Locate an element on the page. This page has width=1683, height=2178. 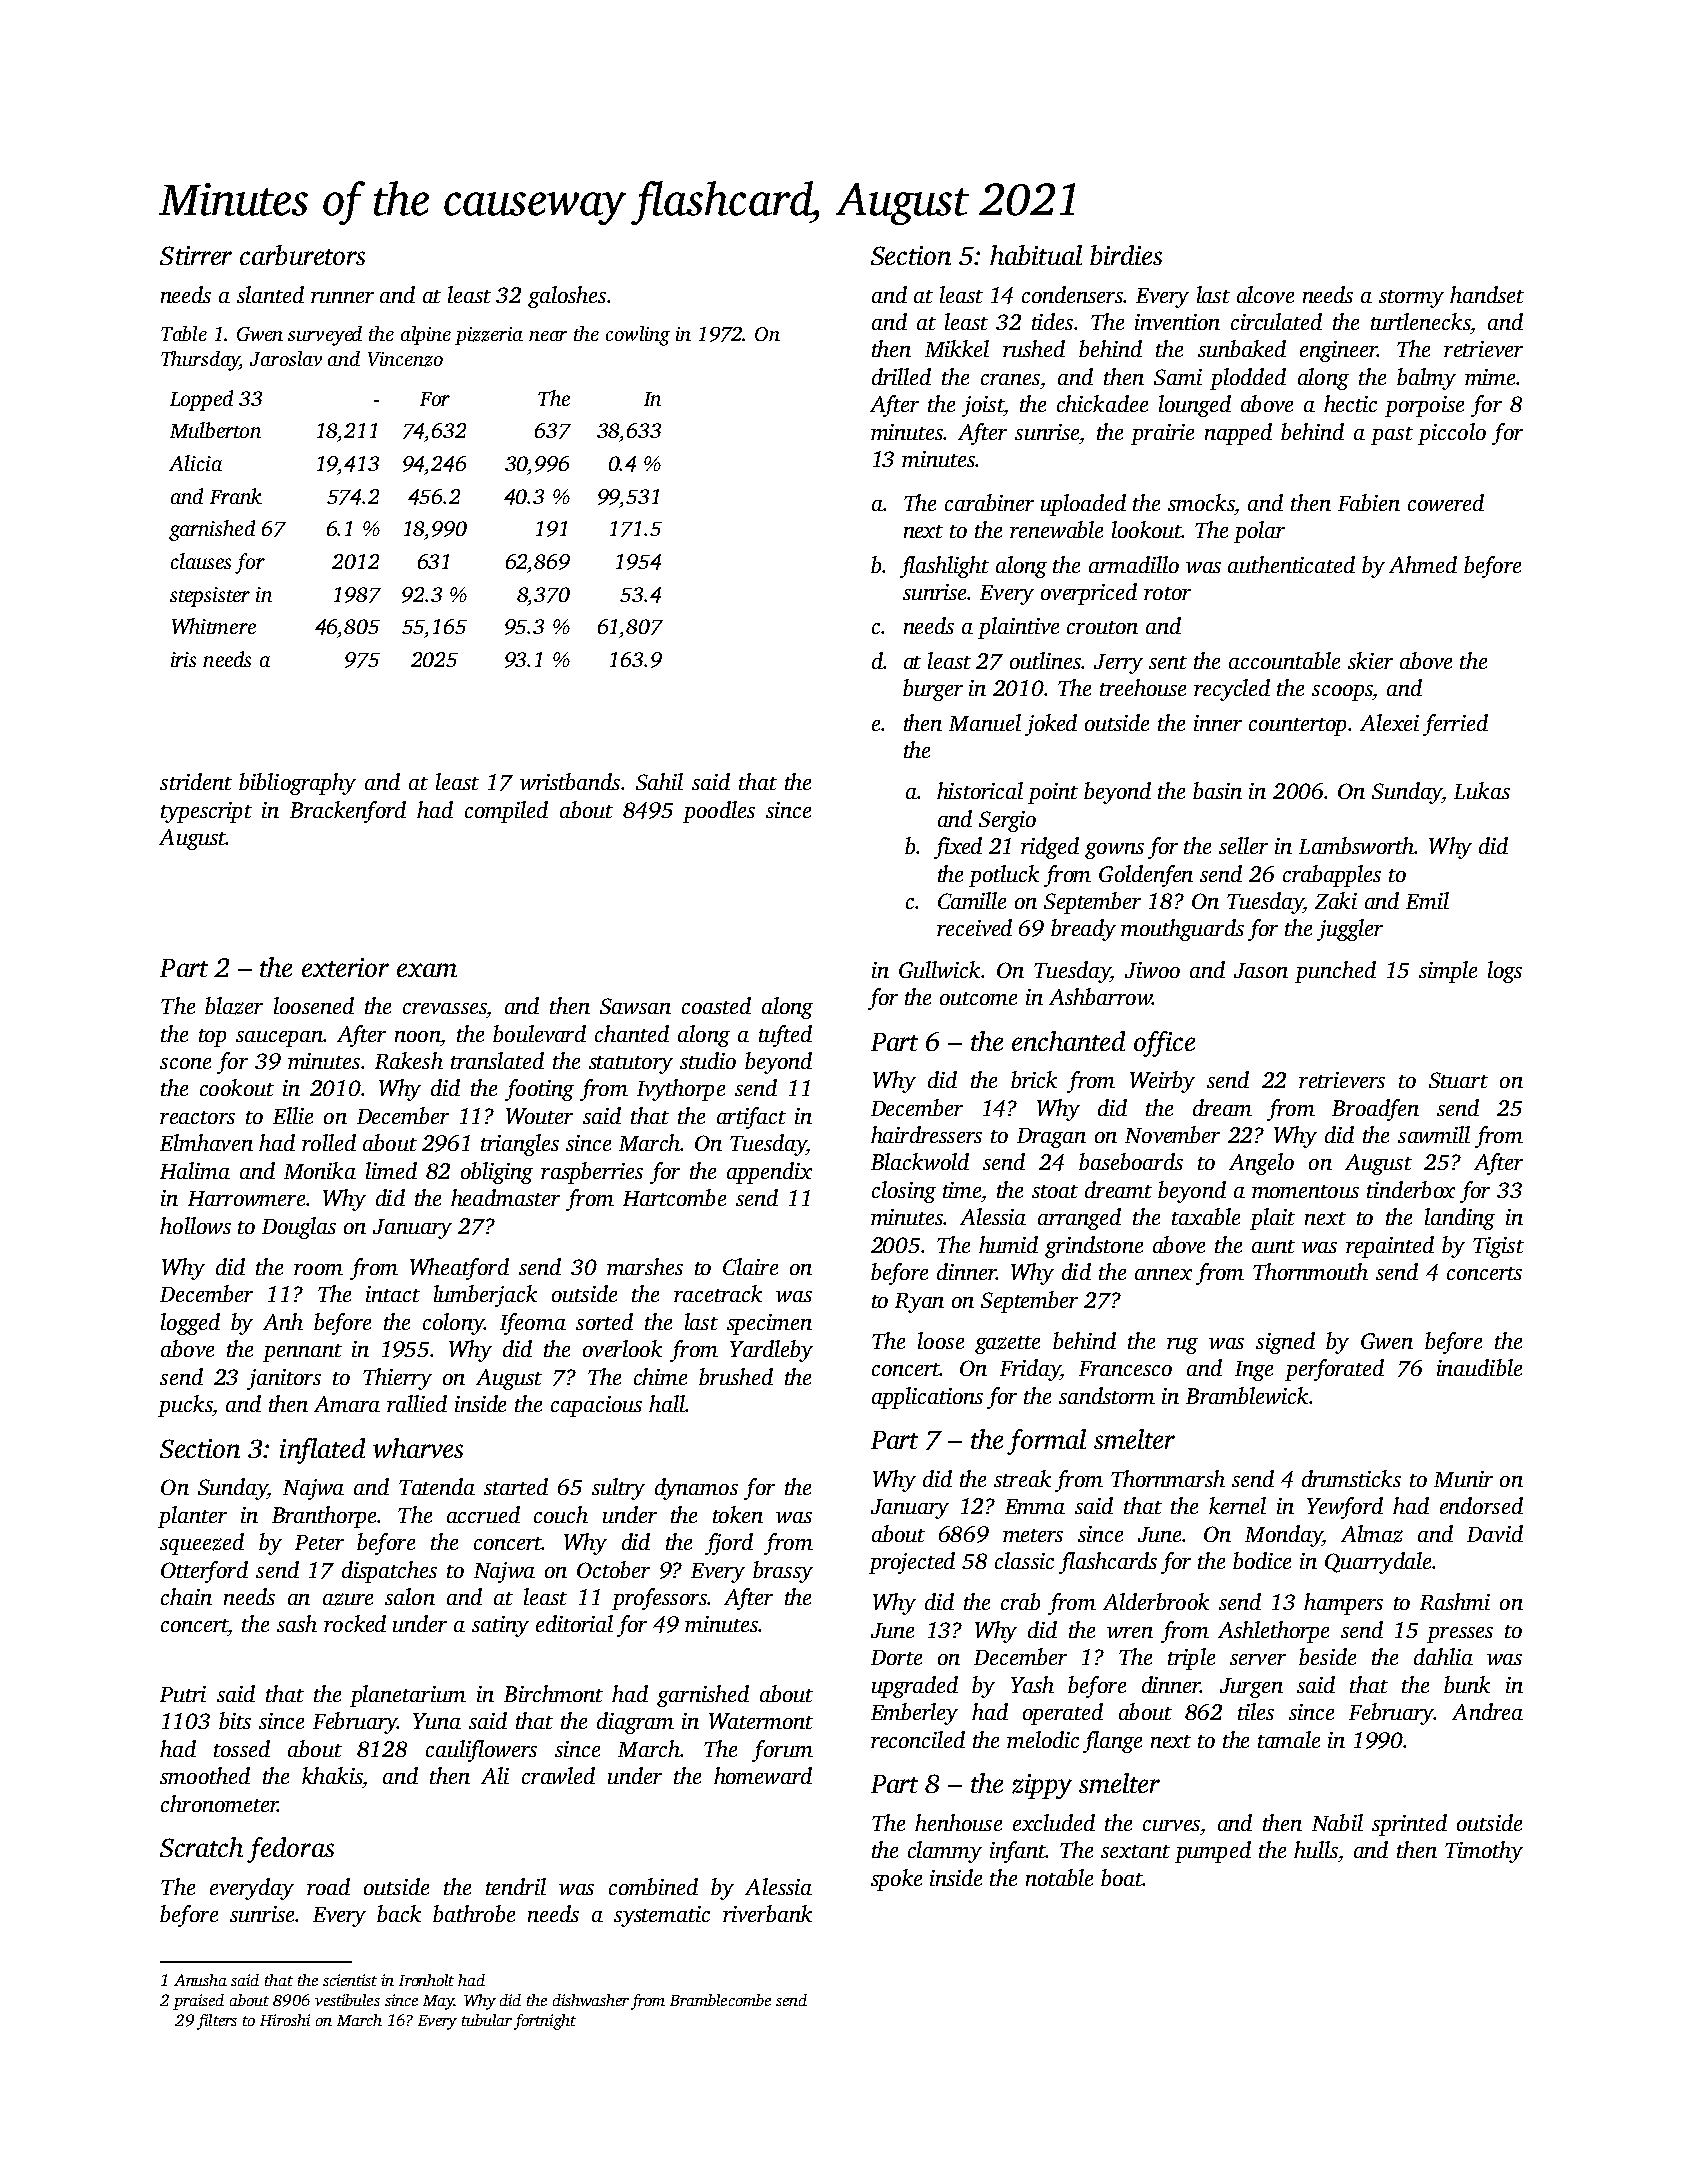
headmaster is located at coordinates (505, 1197).
